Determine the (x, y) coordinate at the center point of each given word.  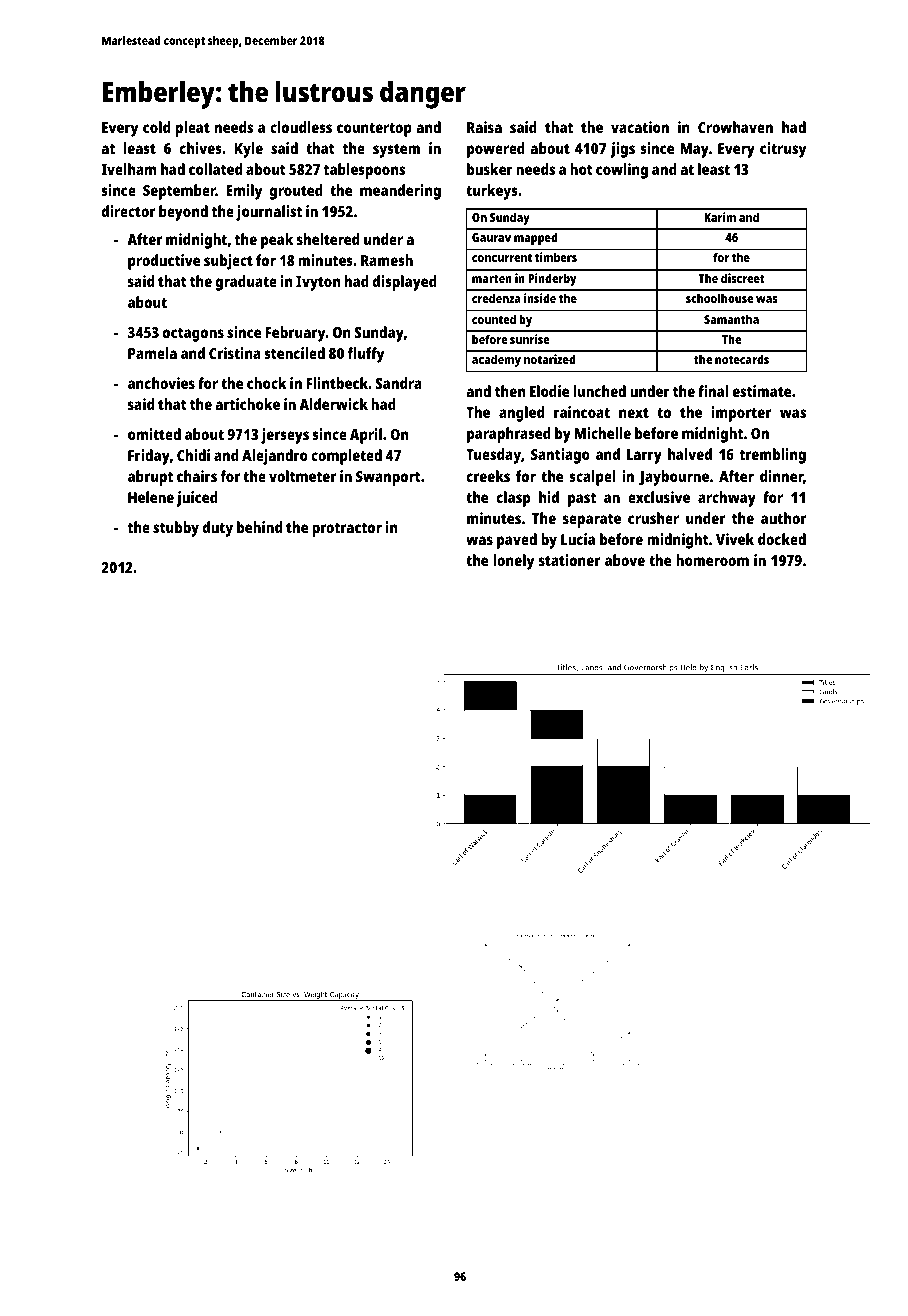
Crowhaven (735, 127)
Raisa (484, 127)
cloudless (301, 127)
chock (267, 383)
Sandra (398, 383)
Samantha (731, 319)
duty (218, 529)
